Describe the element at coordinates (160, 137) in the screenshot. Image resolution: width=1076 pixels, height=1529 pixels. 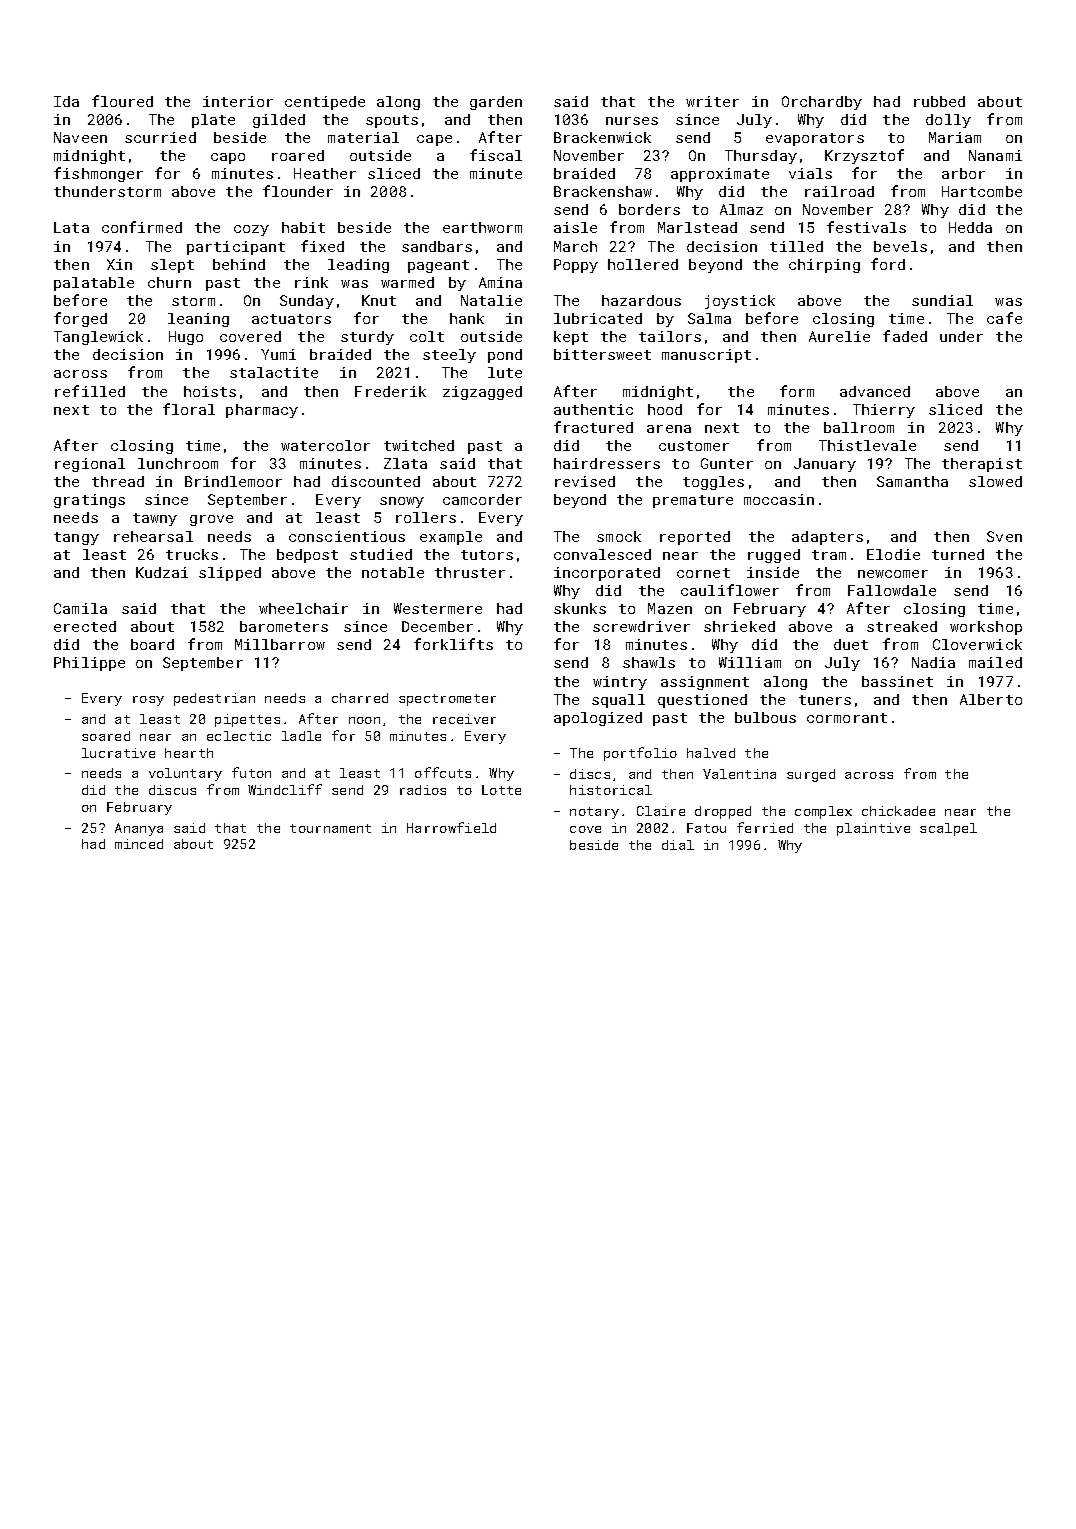
I see `scurried` at that location.
